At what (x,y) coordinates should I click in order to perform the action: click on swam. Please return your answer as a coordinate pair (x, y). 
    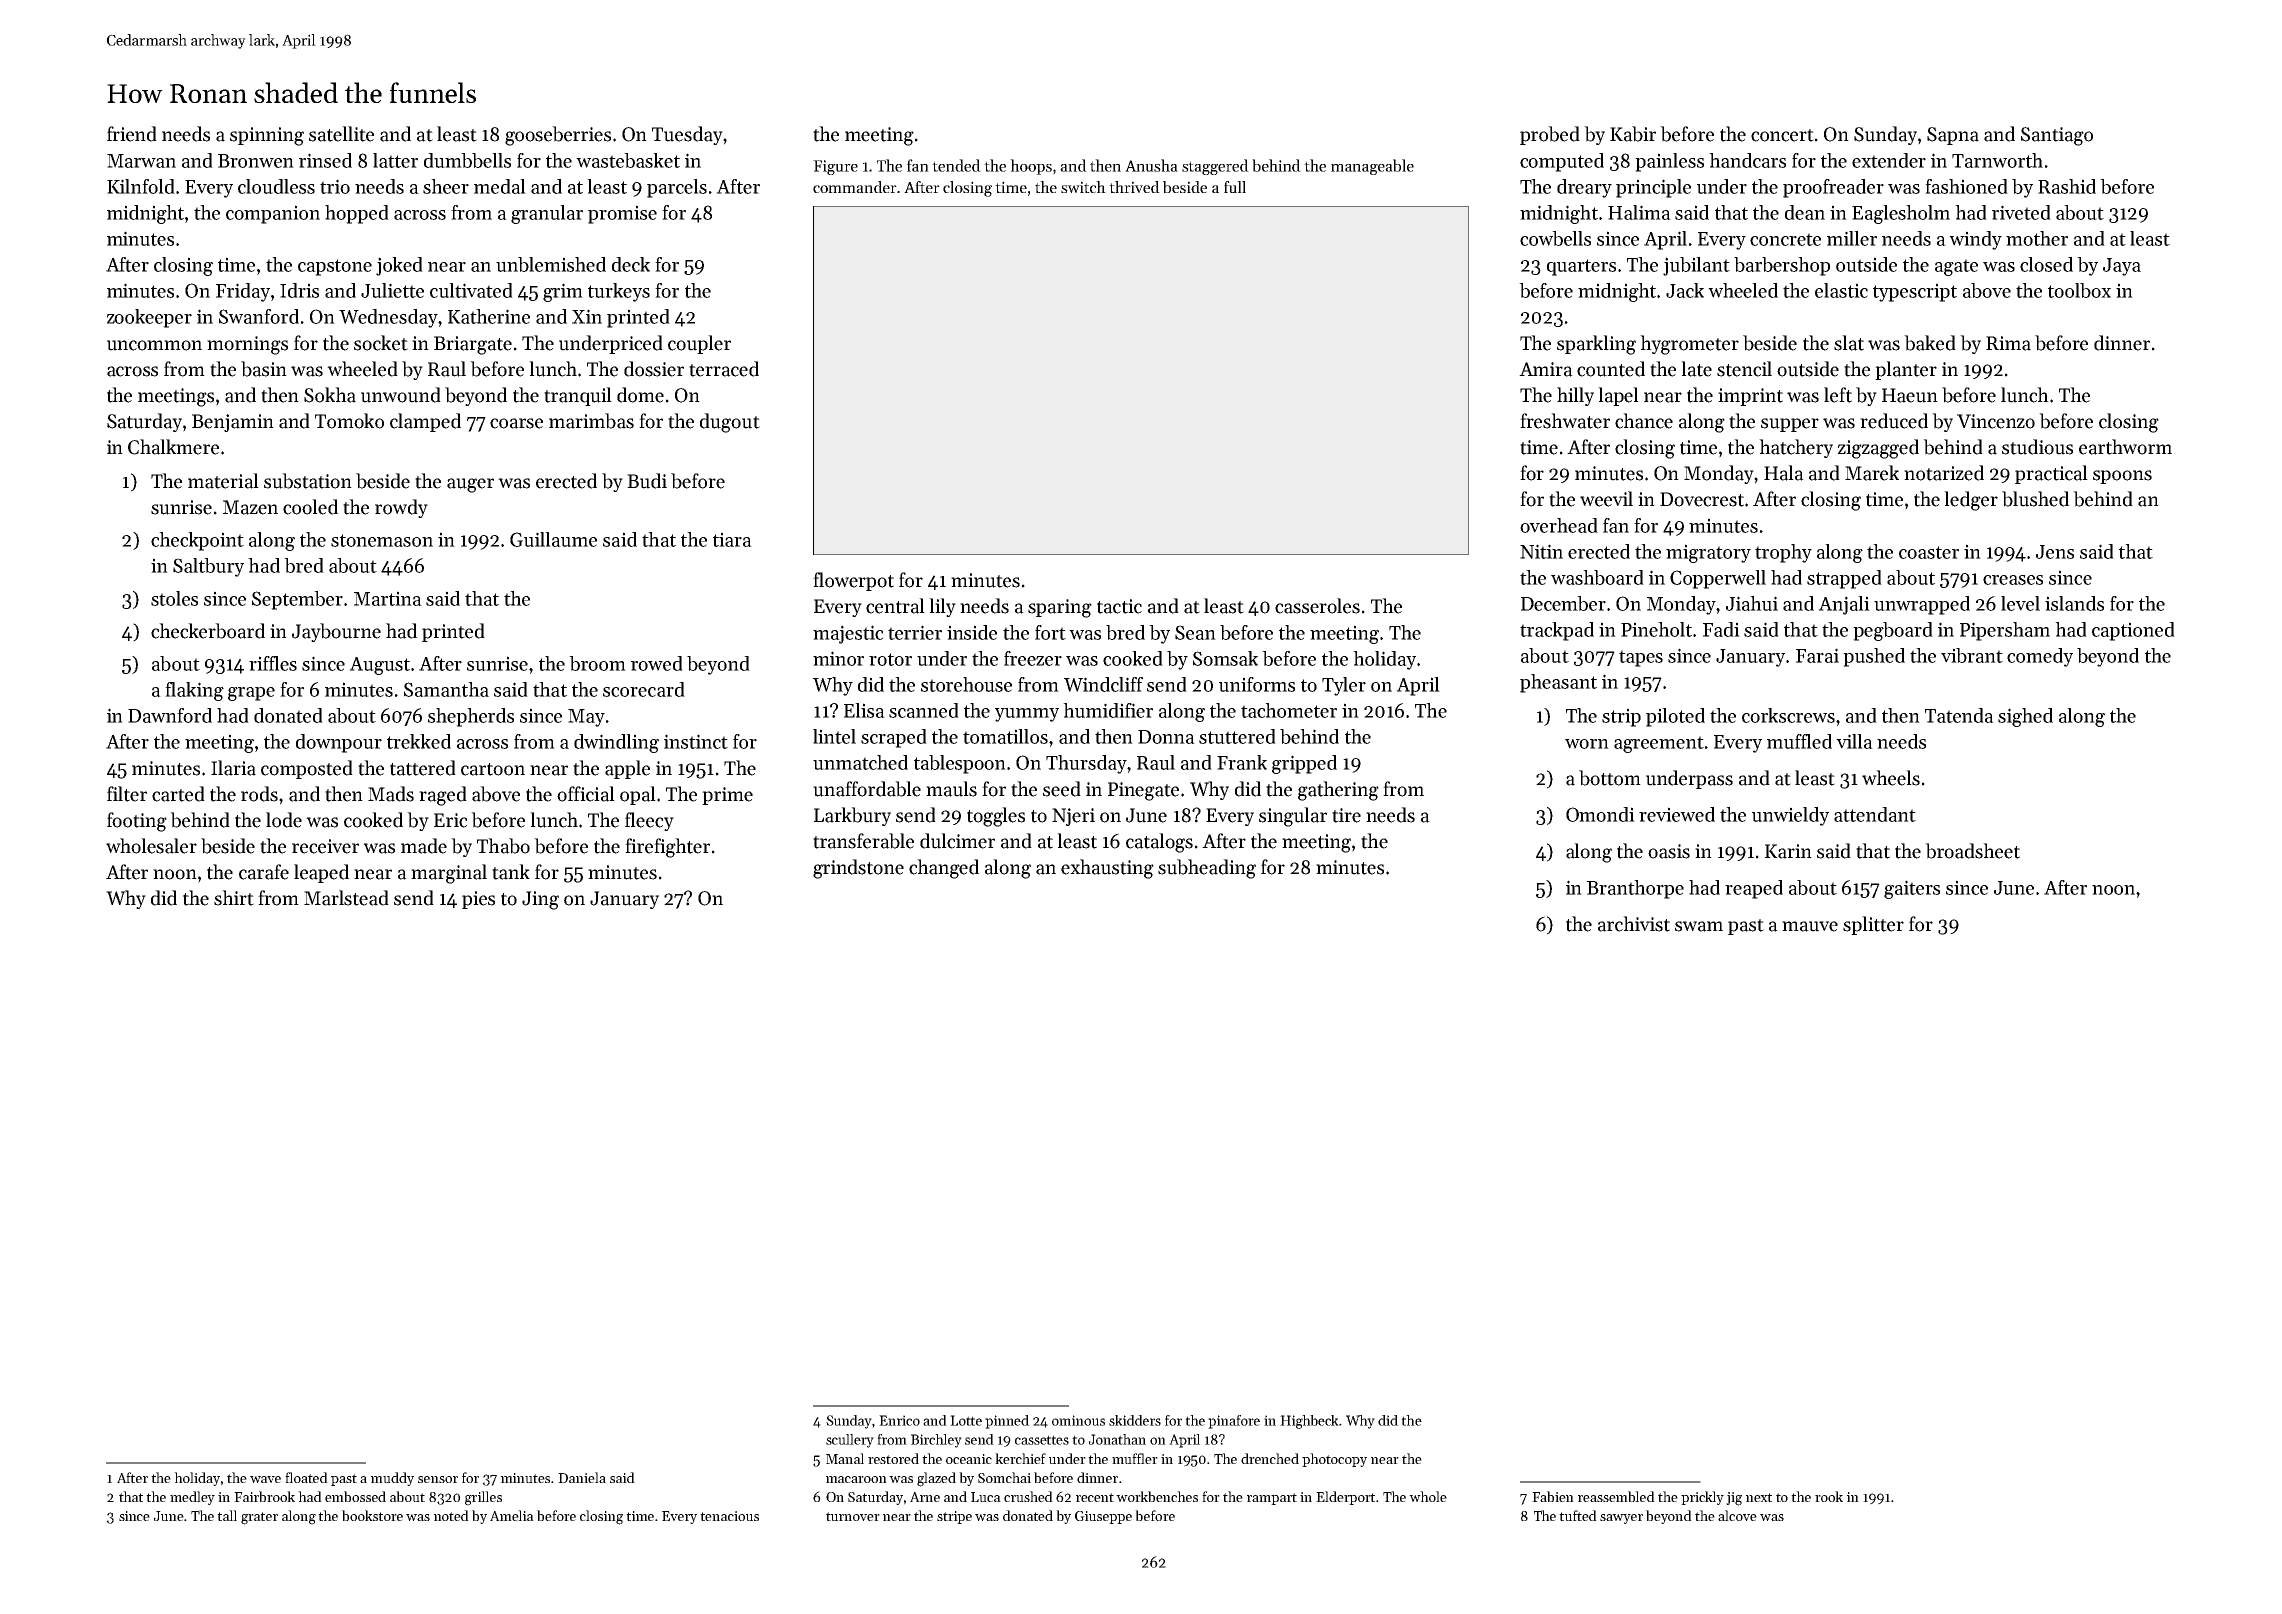
    Looking at the image, I should click on (1699, 926).
